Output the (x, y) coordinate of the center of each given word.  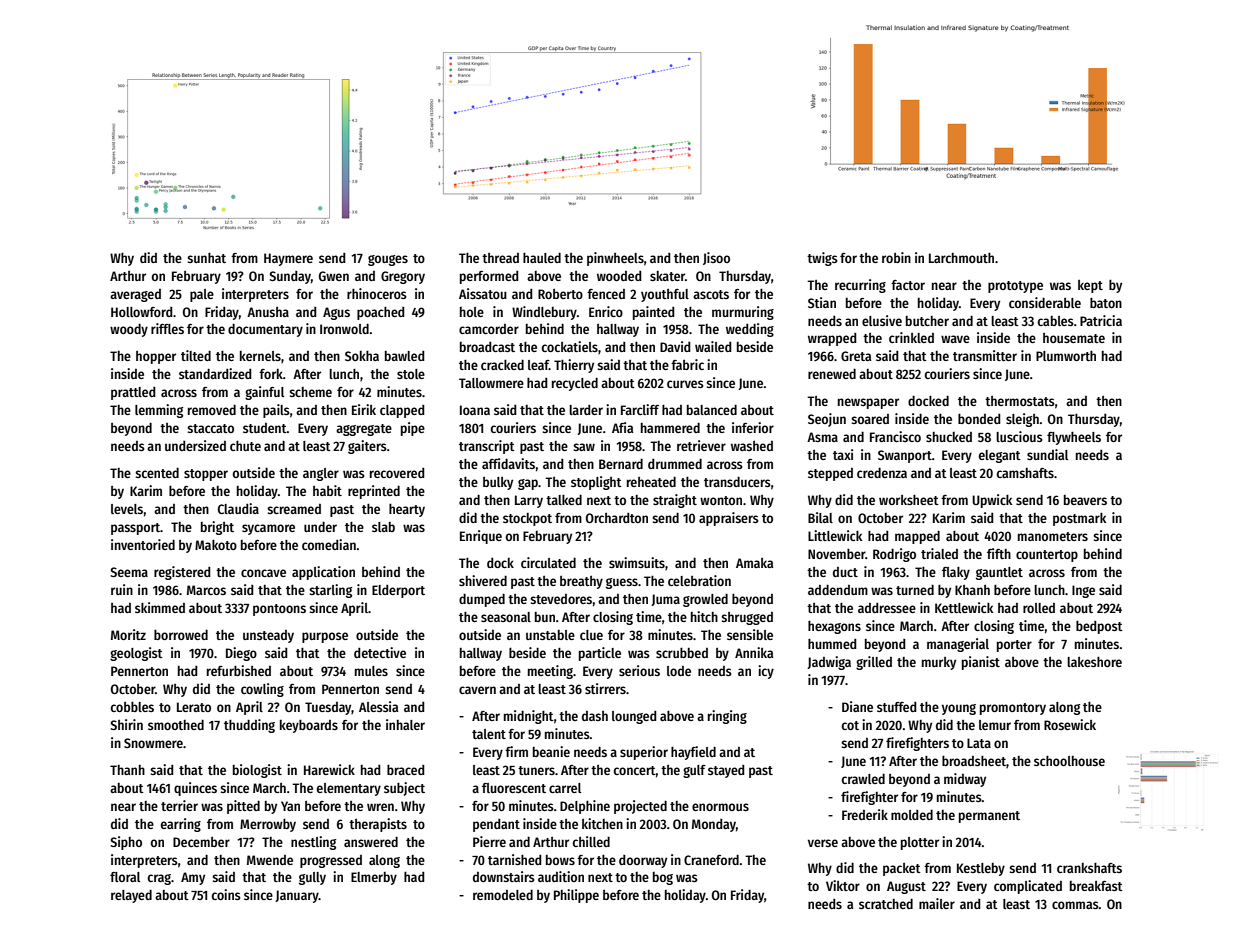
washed (752, 446)
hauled (542, 257)
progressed (331, 861)
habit (327, 490)
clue (591, 635)
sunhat (206, 258)
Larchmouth (961, 258)
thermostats (1020, 401)
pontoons (279, 610)
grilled (874, 663)
